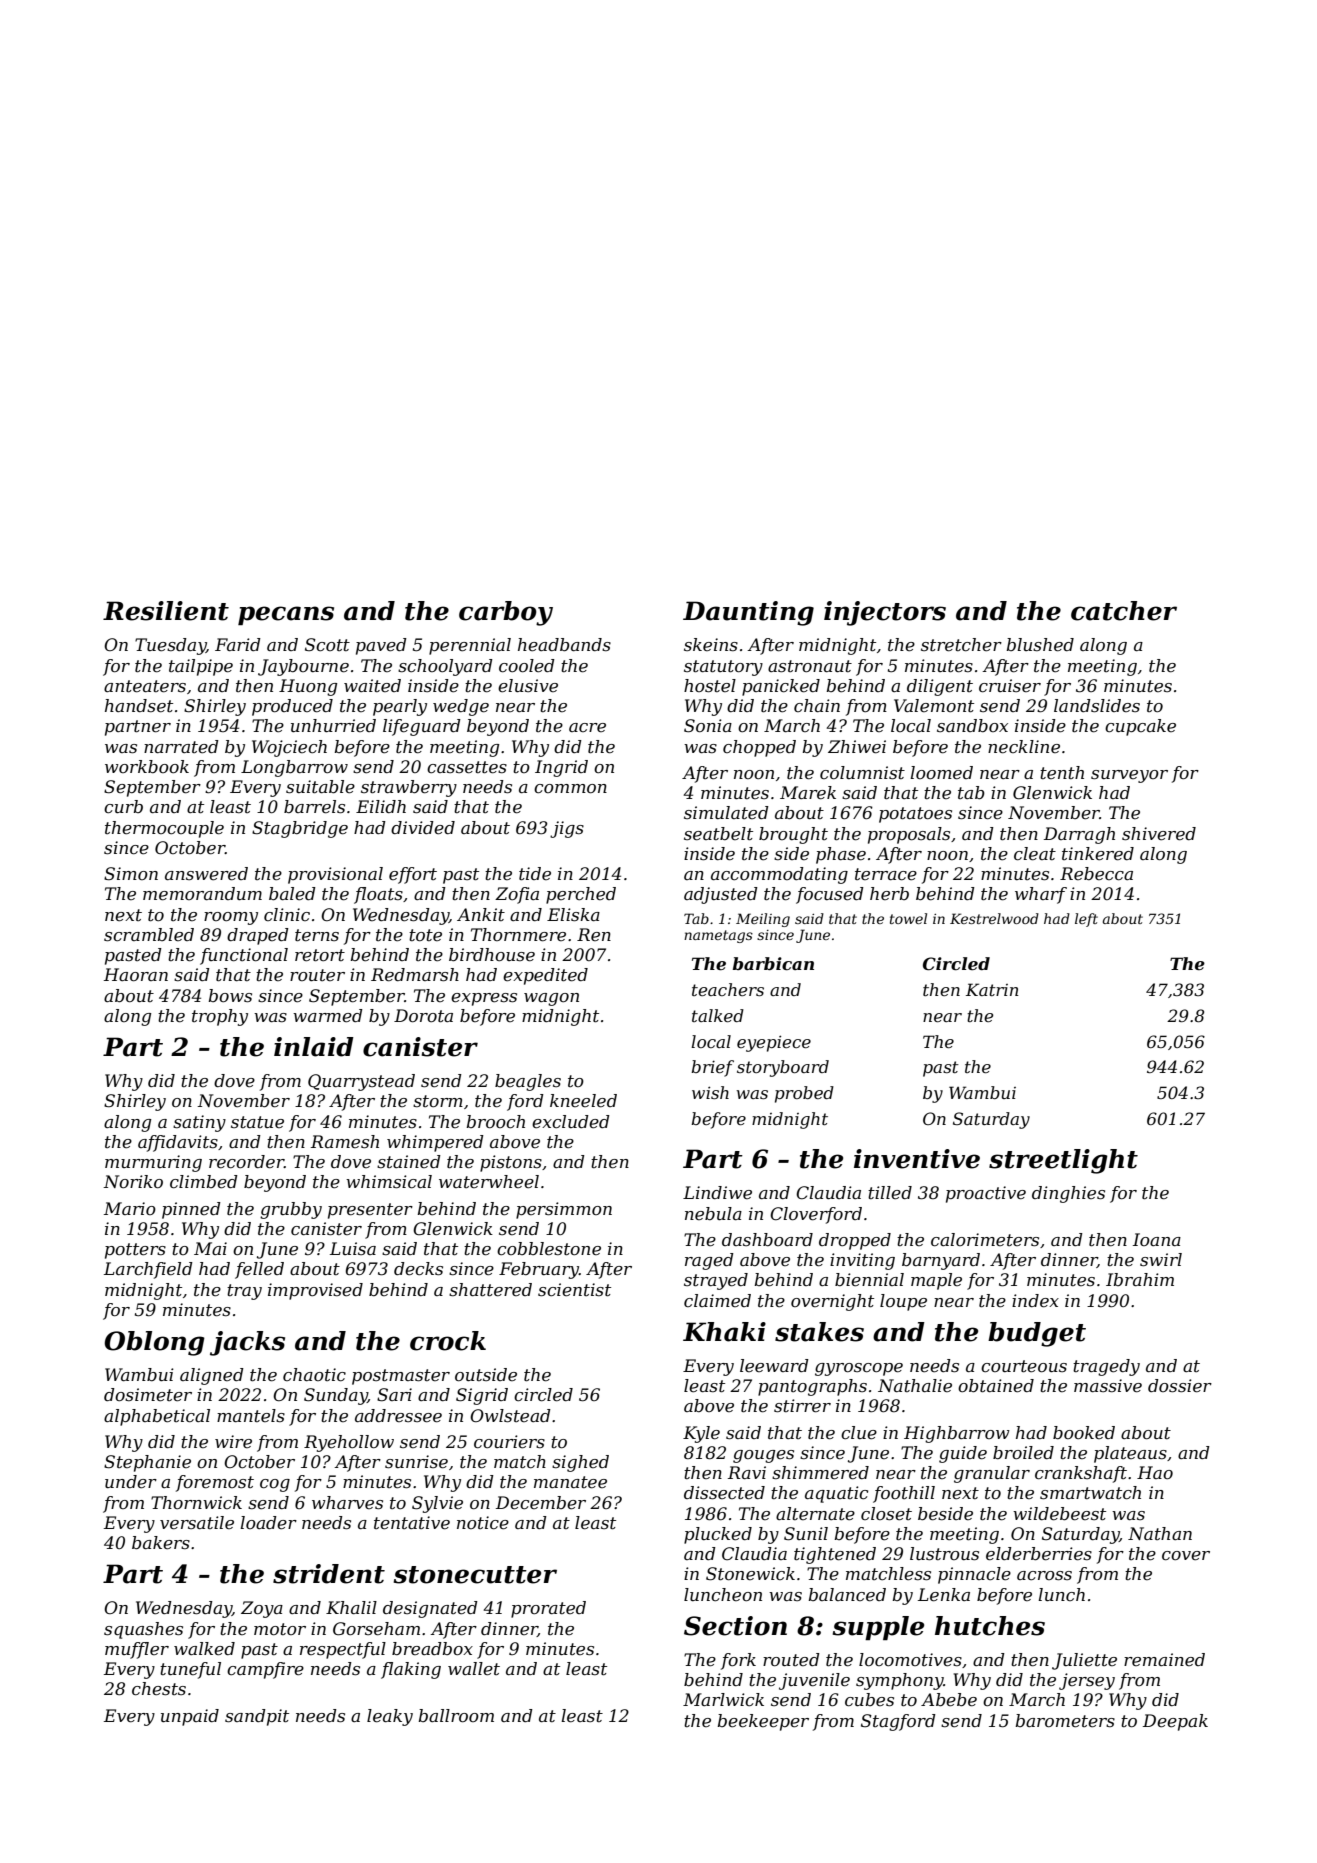  I want to click on sandpit, so click(257, 1717).
